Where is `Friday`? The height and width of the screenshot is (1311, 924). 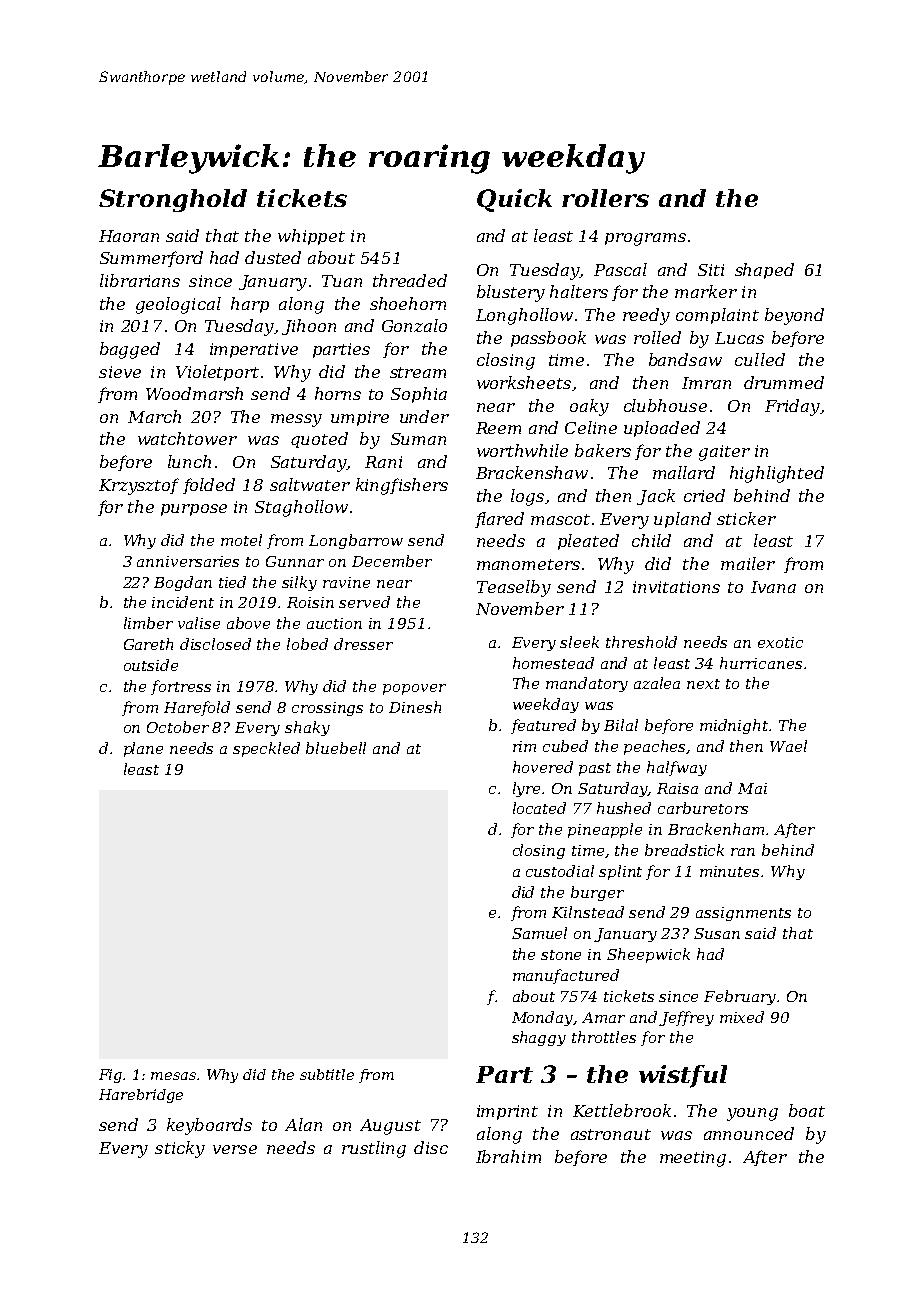
Friday is located at coordinates (792, 407).
